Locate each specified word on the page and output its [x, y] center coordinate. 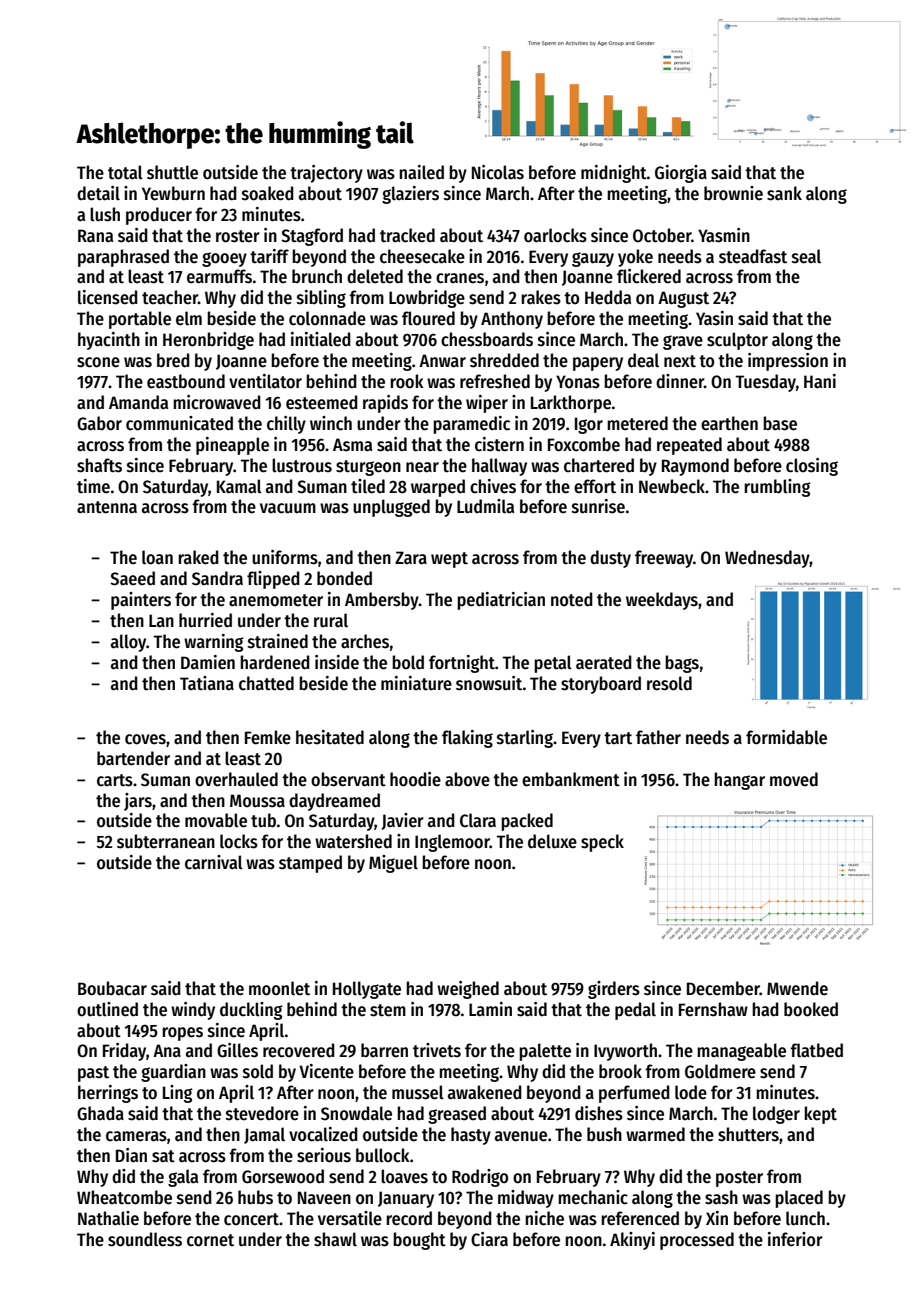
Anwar [442, 361]
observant [348, 779]
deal [643, 360]
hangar [739, 781]
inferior [795, 1239]
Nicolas [498, 172]
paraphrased [123, 258]
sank [784, 193]
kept [820, 1115]
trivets [437, 1050]
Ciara [489, 1239]
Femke [268, 737]
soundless [145, 1239]
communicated [179, 423]
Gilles [237, 1050]
